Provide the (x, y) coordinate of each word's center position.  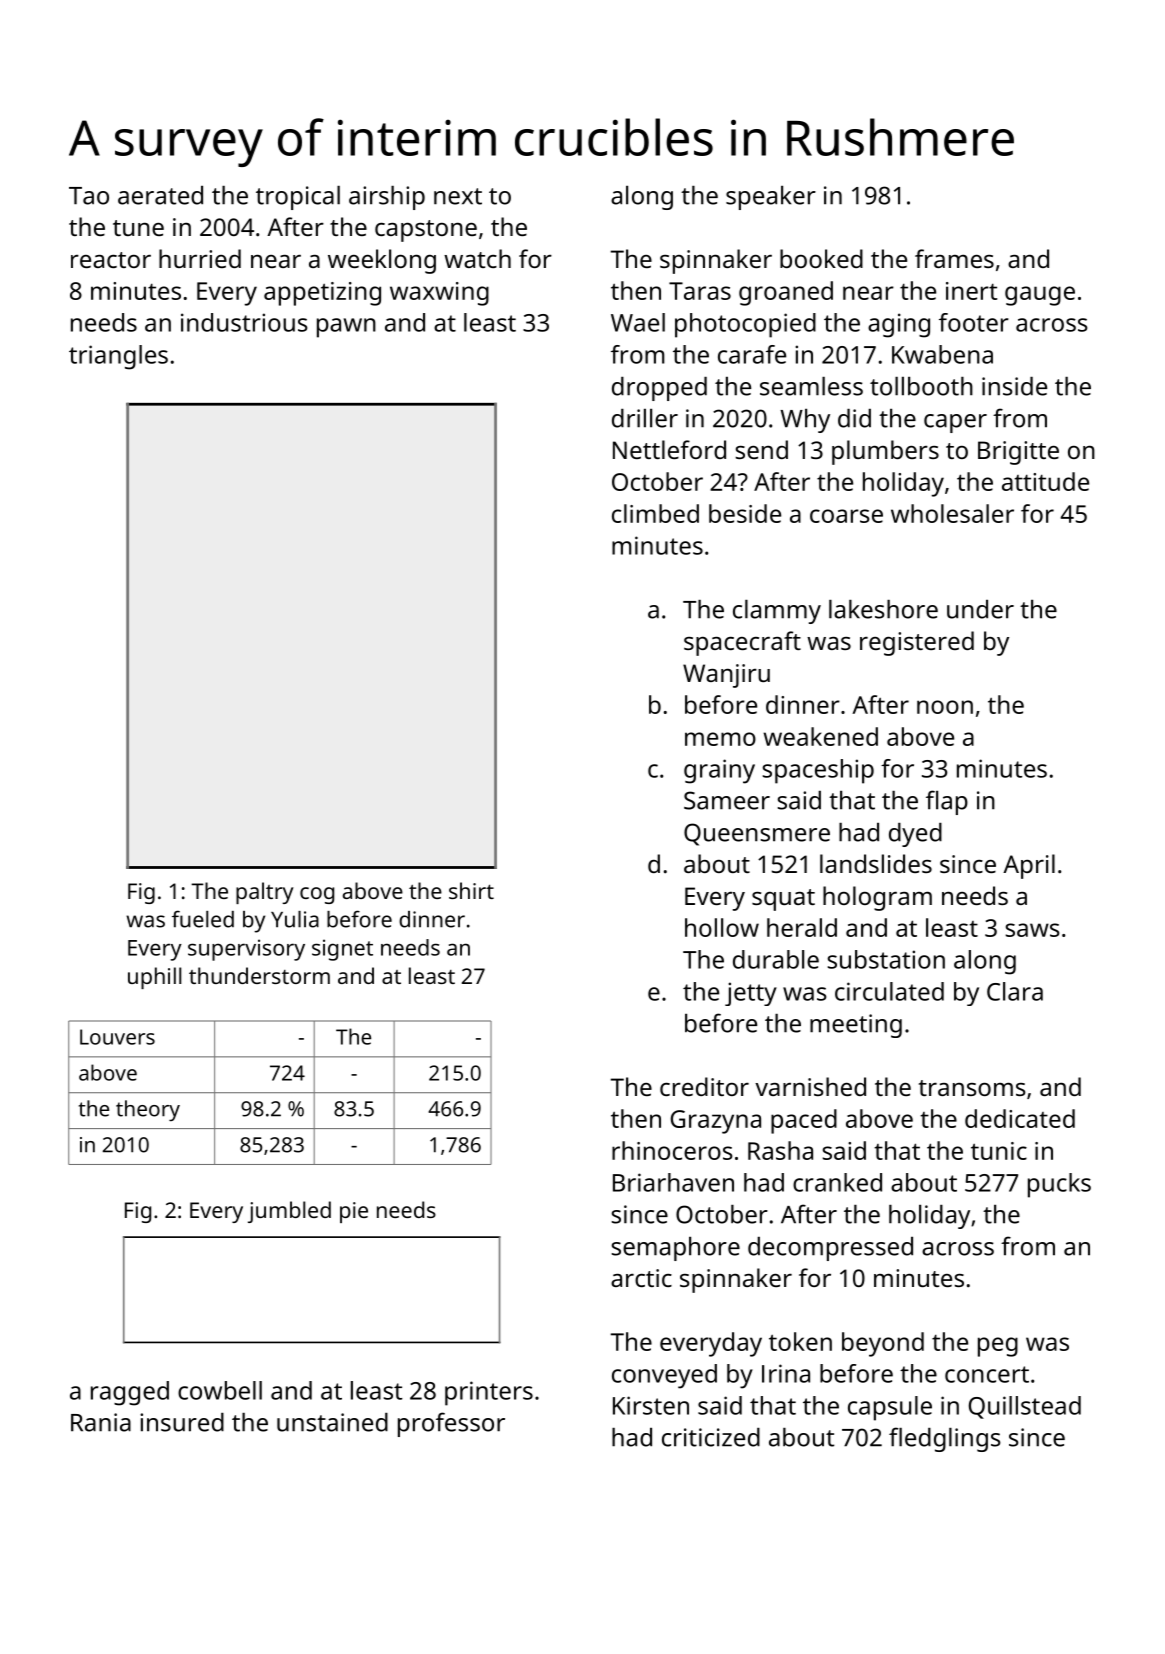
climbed (655, 513)
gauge (1040, 296)
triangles (118, 357)
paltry (264, 893)
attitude (1045, 481)
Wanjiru (726, 676)
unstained (332, 1422)
